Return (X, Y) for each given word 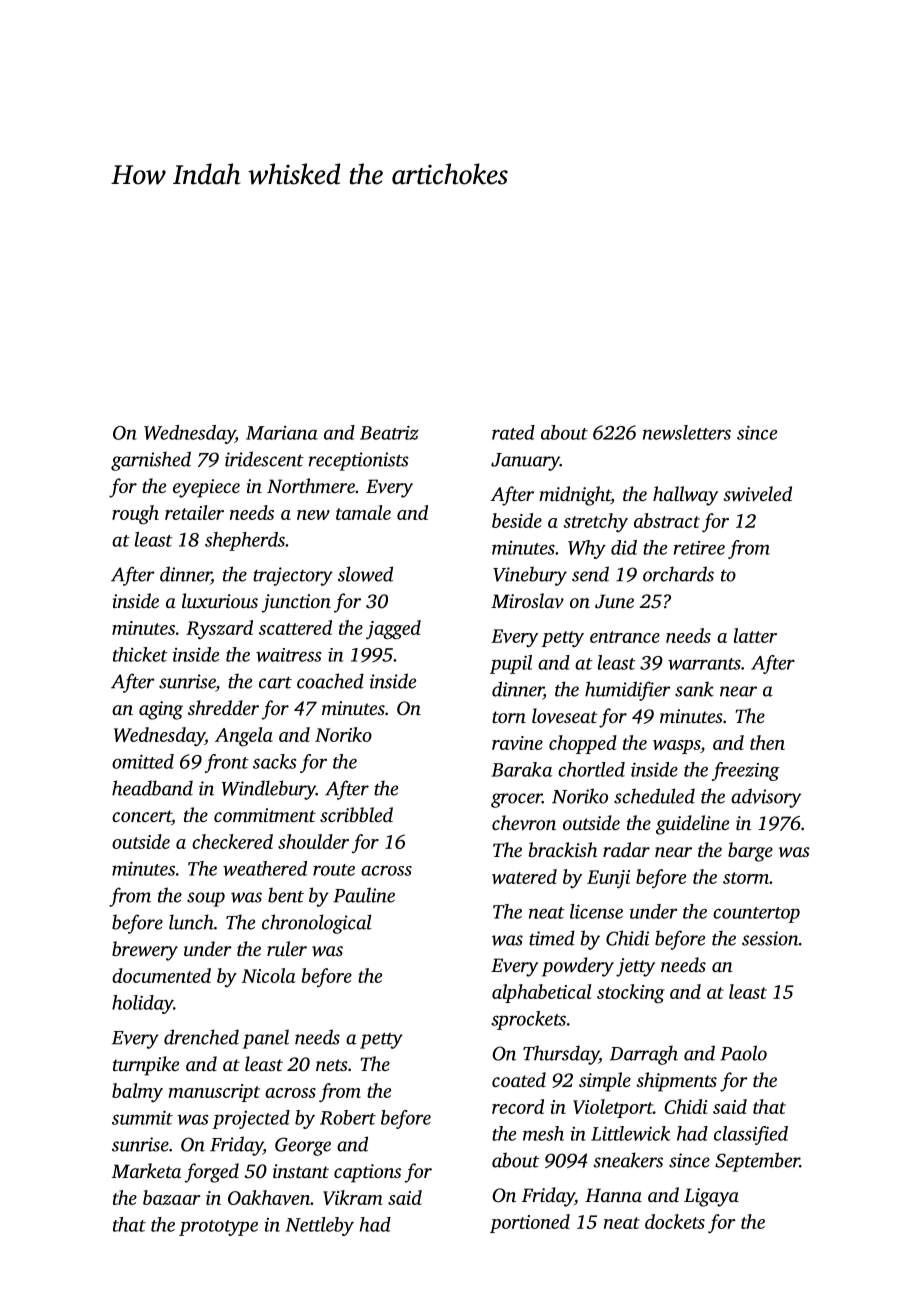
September (757, 1162)
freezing (746, 771)
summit (142, 1117)
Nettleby (319, 1226)
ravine (517, 743)
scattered (295, 627)
